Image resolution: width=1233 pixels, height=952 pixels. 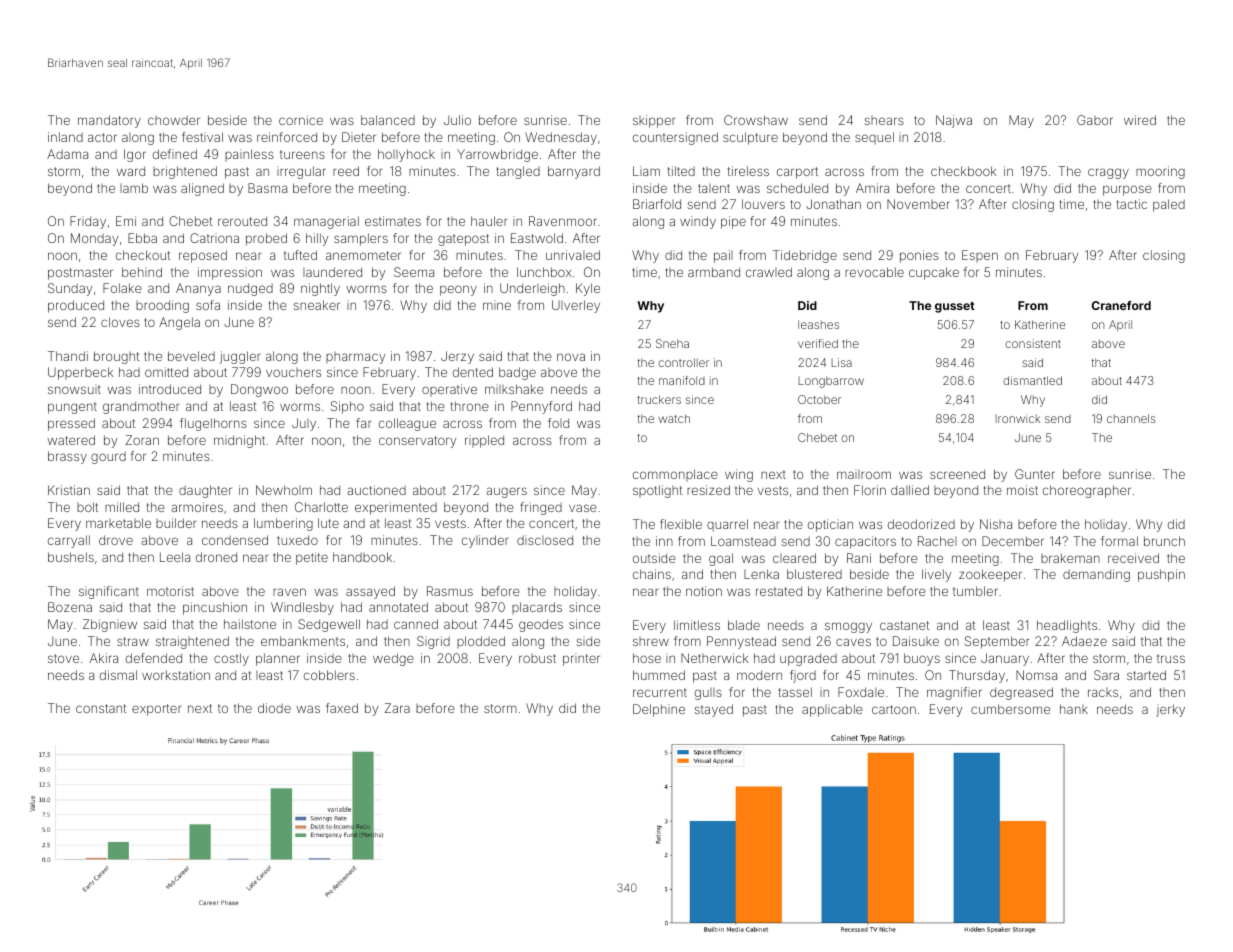 What do you see at coordinates (101, 708) in the page?
I see `constant` at bounding box center [101, 708].
